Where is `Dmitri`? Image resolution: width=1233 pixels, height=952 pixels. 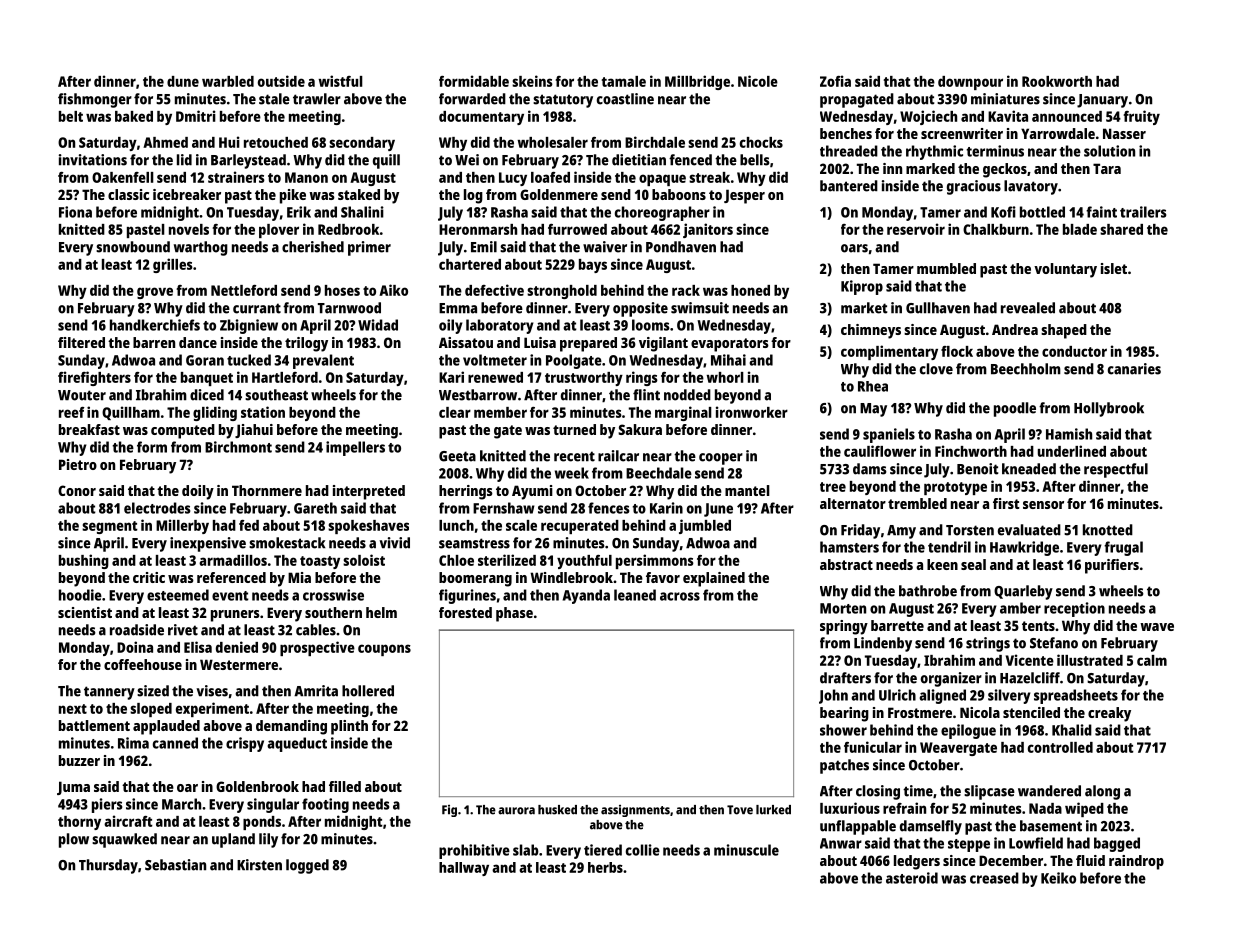
Dmitri is located at coordinates (196, 116).
